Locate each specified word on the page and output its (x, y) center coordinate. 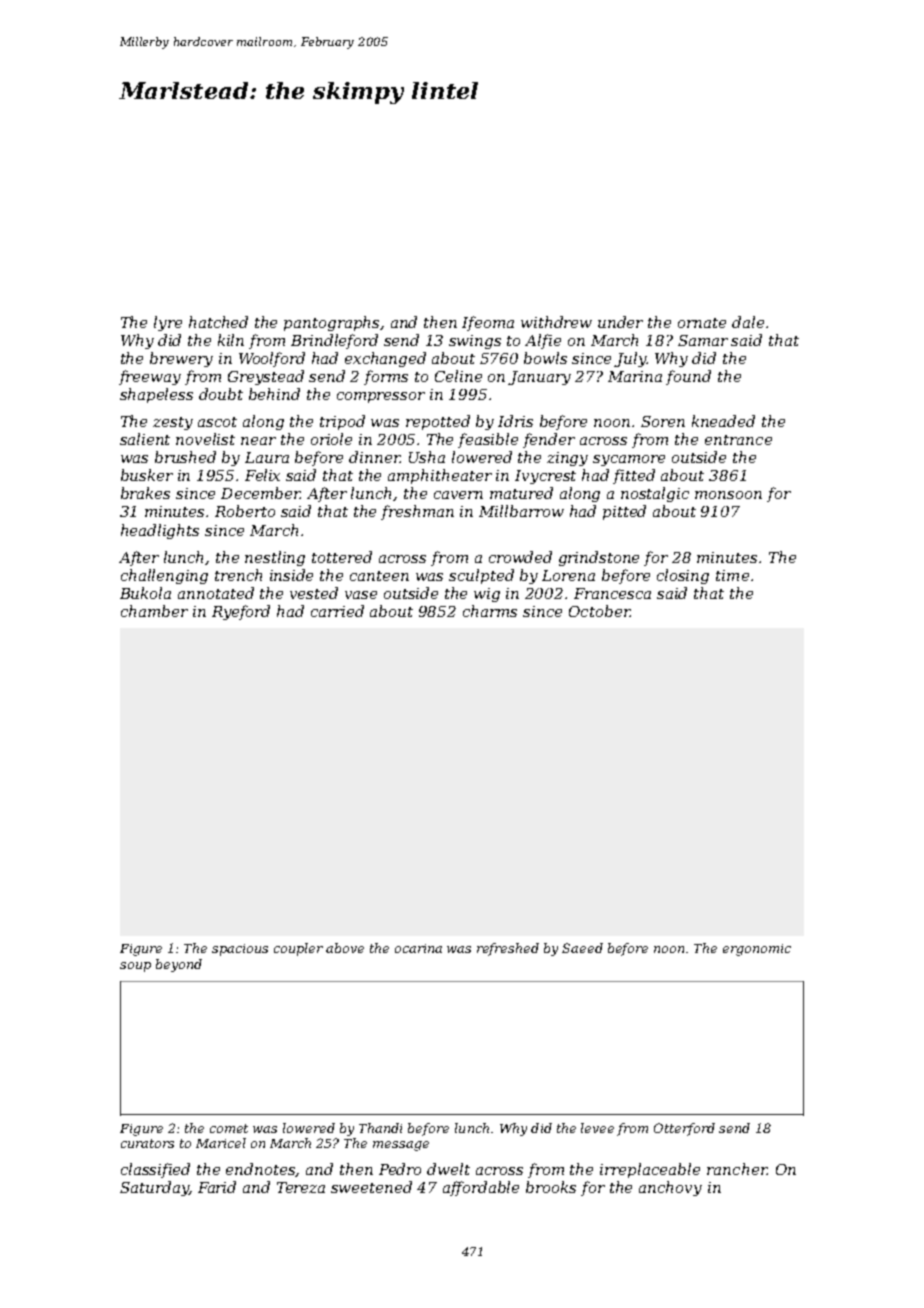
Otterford (684, 1129)
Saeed (582, 948)
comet (229, 1128)
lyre (168, 323)
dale (748, 322)
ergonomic (757, 950)
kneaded (723, 421)
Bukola (145, 593)
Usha (427, 457)
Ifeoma (488, 323)
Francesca (612, 593)
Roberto (245, 511)
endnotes (261, 1170)
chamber (154, 611)
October (599, 611)
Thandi (380, 1128)
